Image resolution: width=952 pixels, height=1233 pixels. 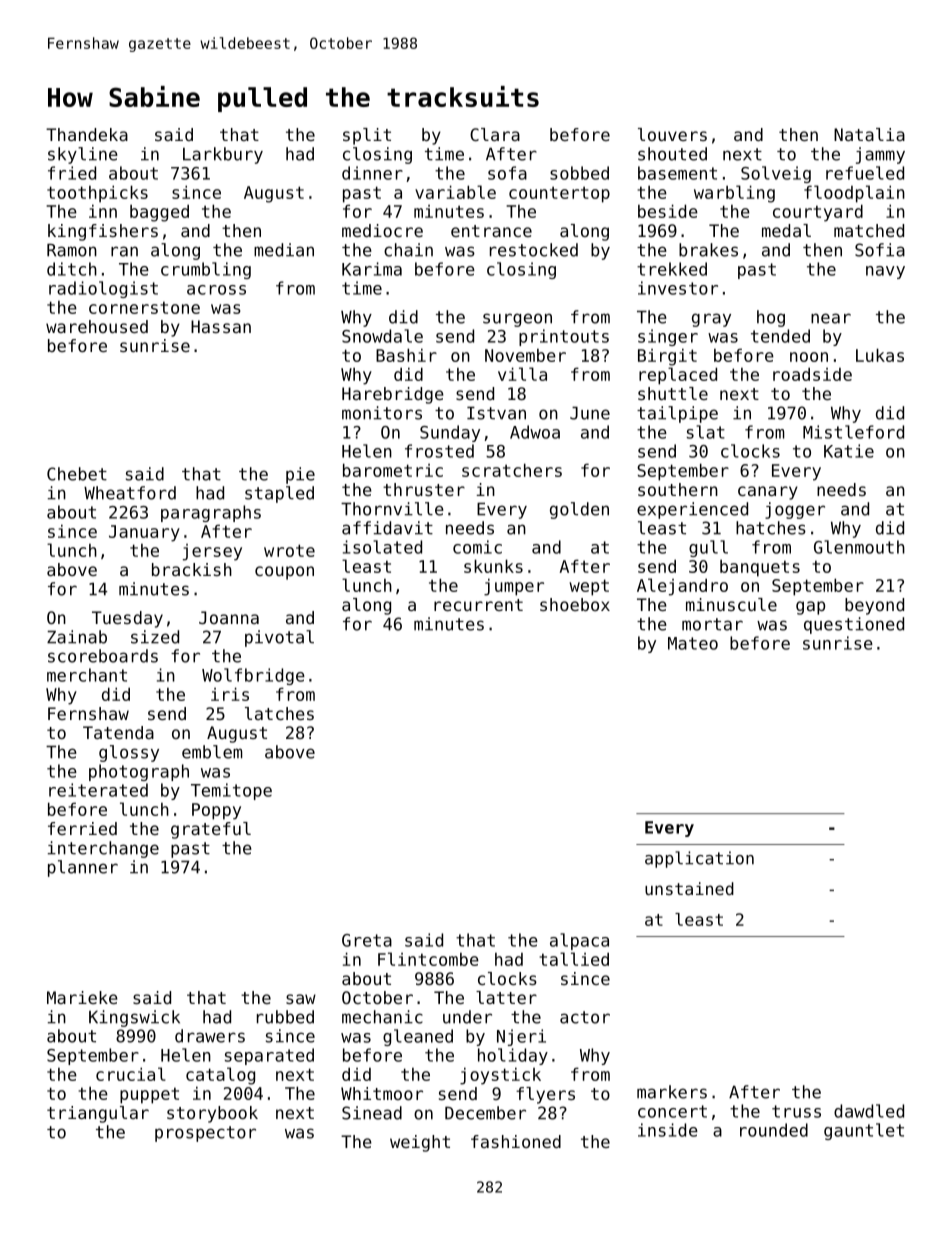 What do you see at coordinates (885, 272) in the document?
I see `navy` at bounding box center [885, 272].
